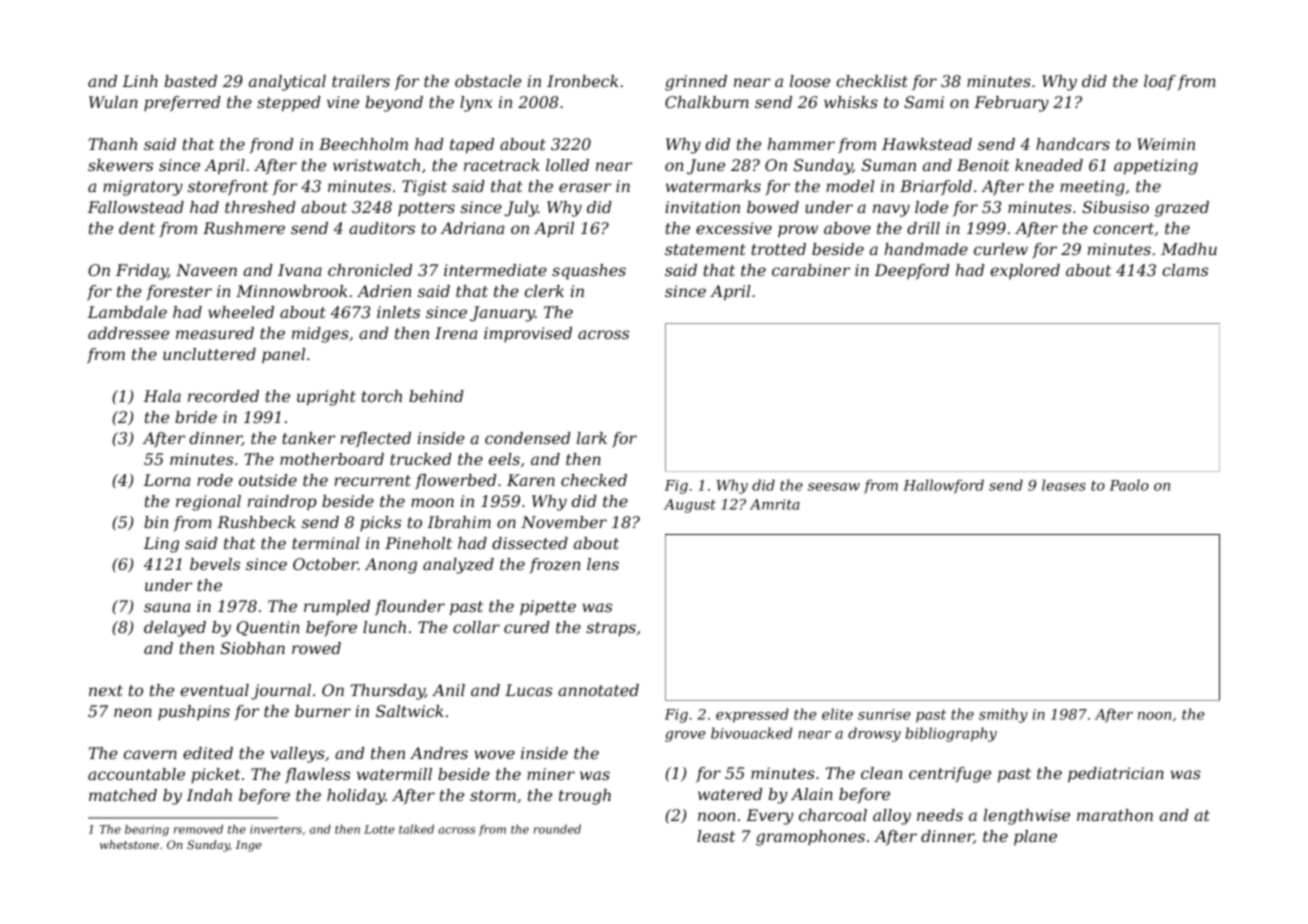 Image resolution: width=1308 pixels, height=924 pixels. Describe the element at coordinates (271, 145) in the screenshot. I see `frond` at that location.
